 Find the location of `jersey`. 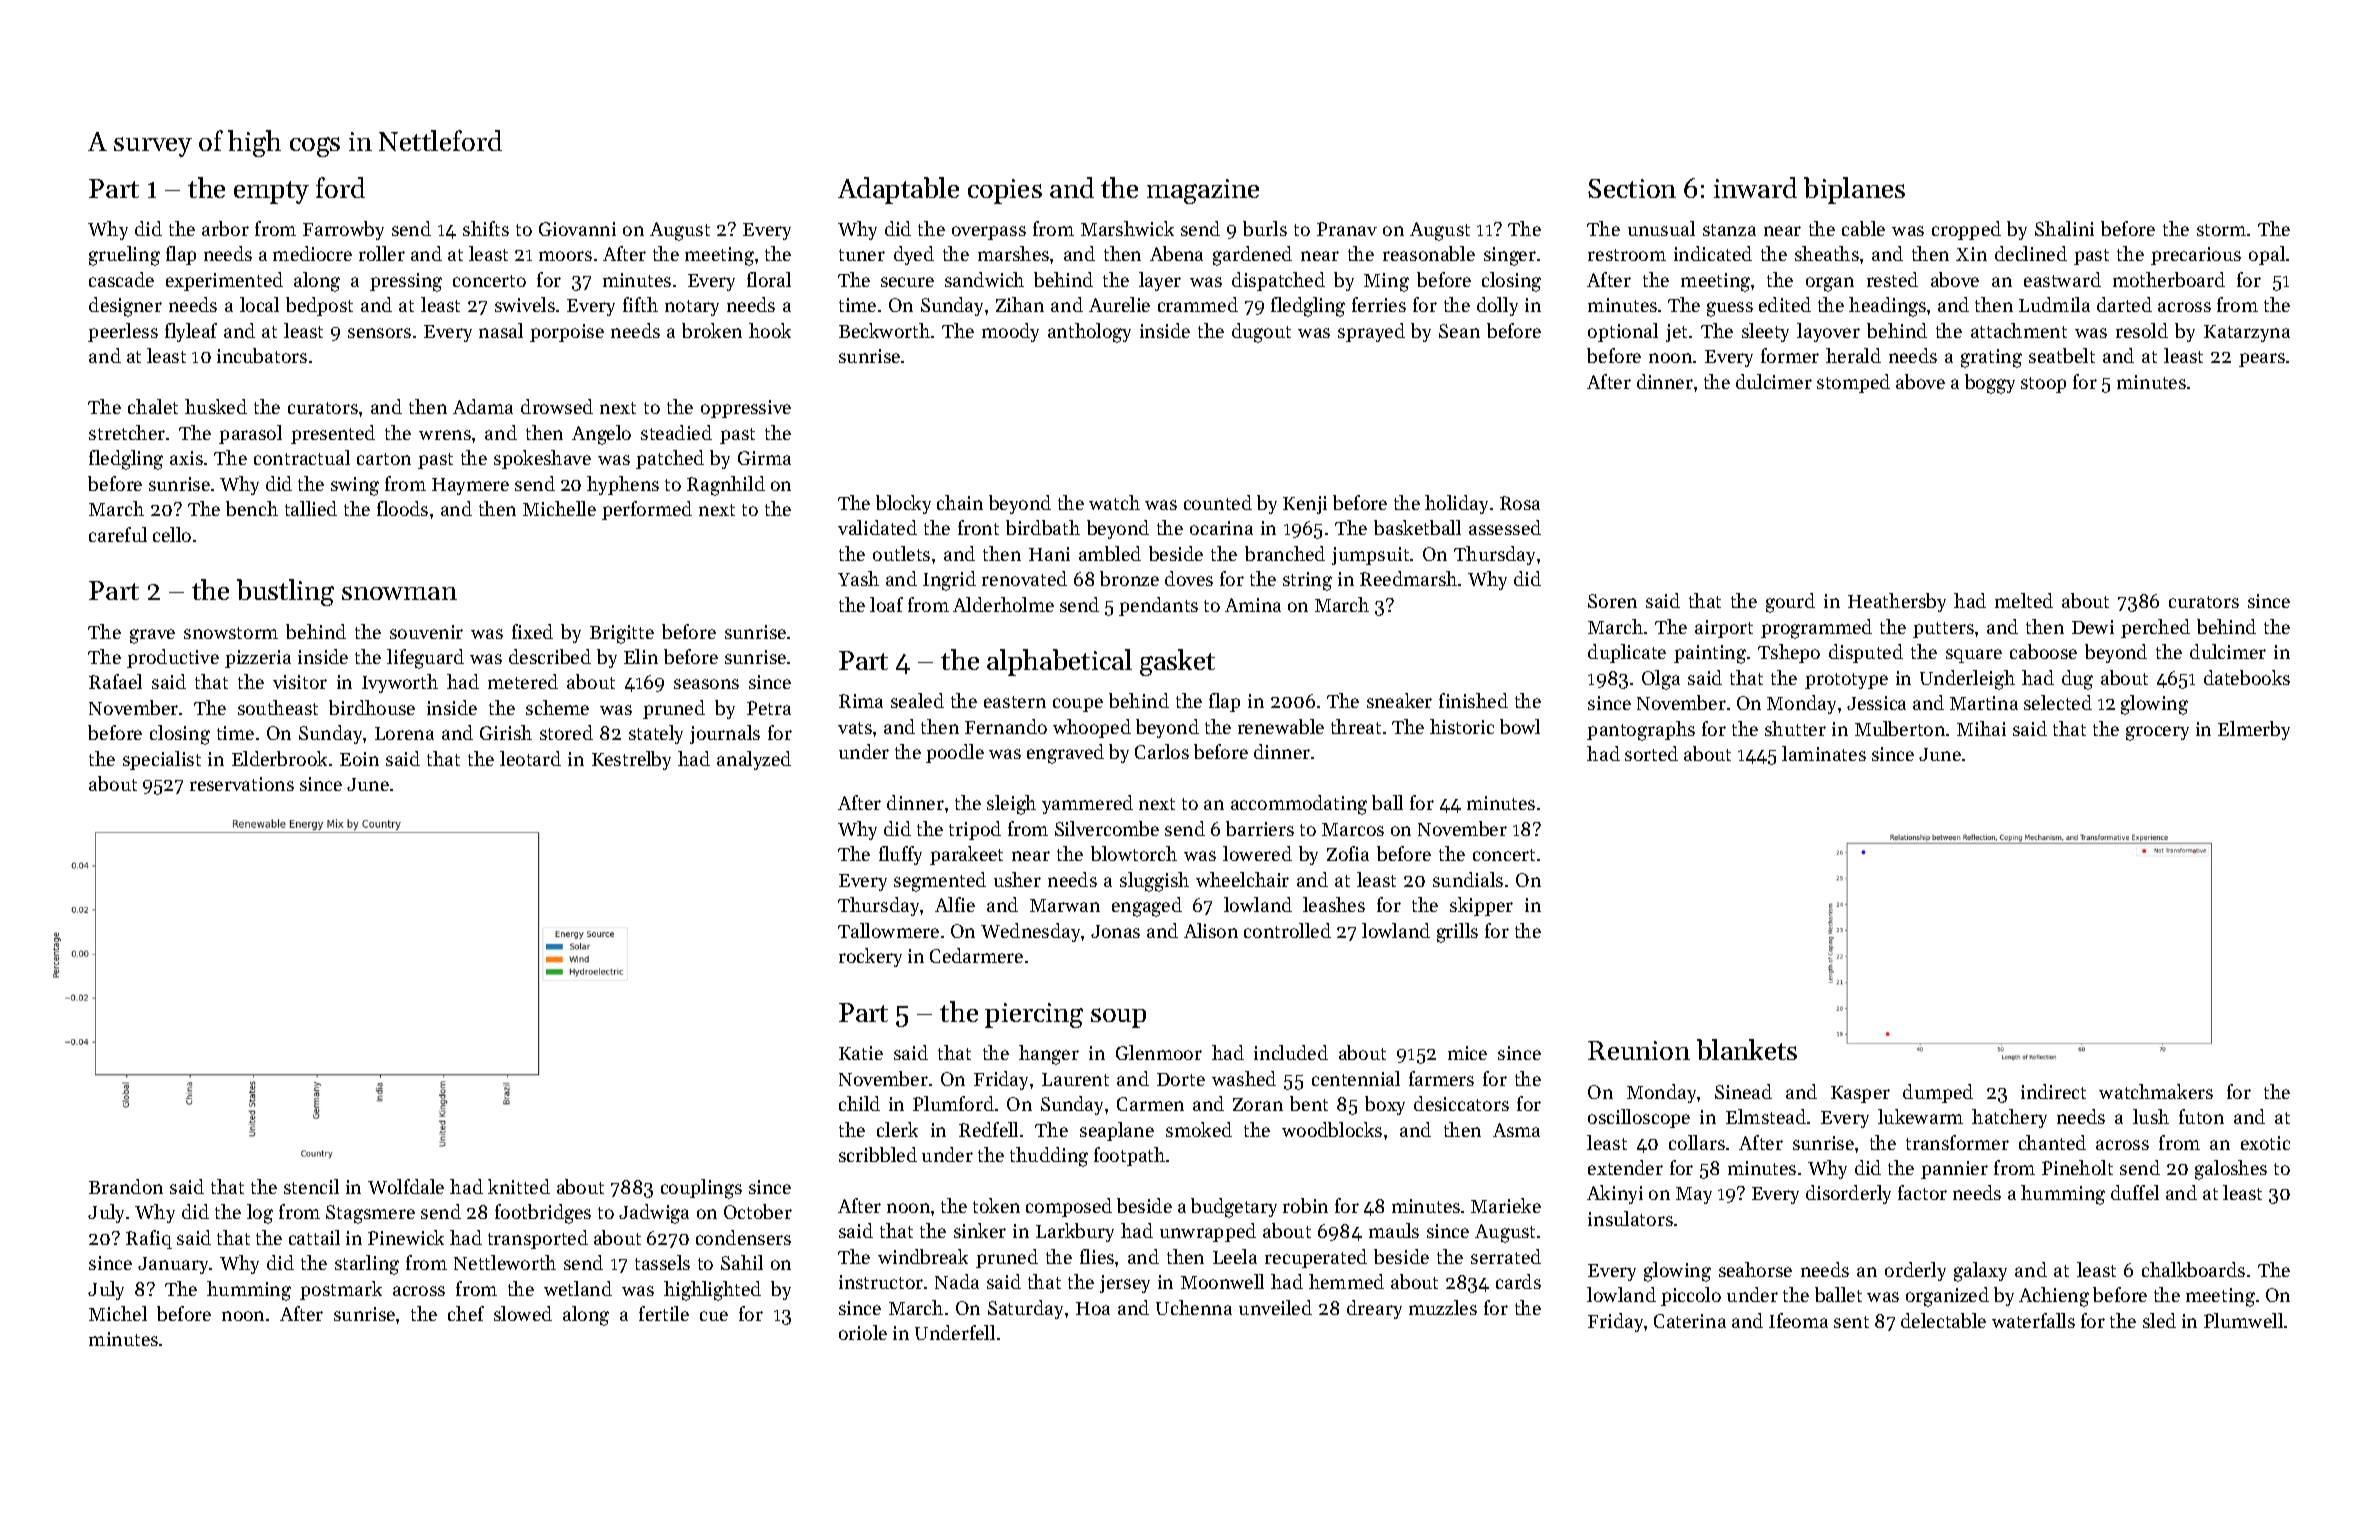

jersey is located at coordinates (1125, 1284).
